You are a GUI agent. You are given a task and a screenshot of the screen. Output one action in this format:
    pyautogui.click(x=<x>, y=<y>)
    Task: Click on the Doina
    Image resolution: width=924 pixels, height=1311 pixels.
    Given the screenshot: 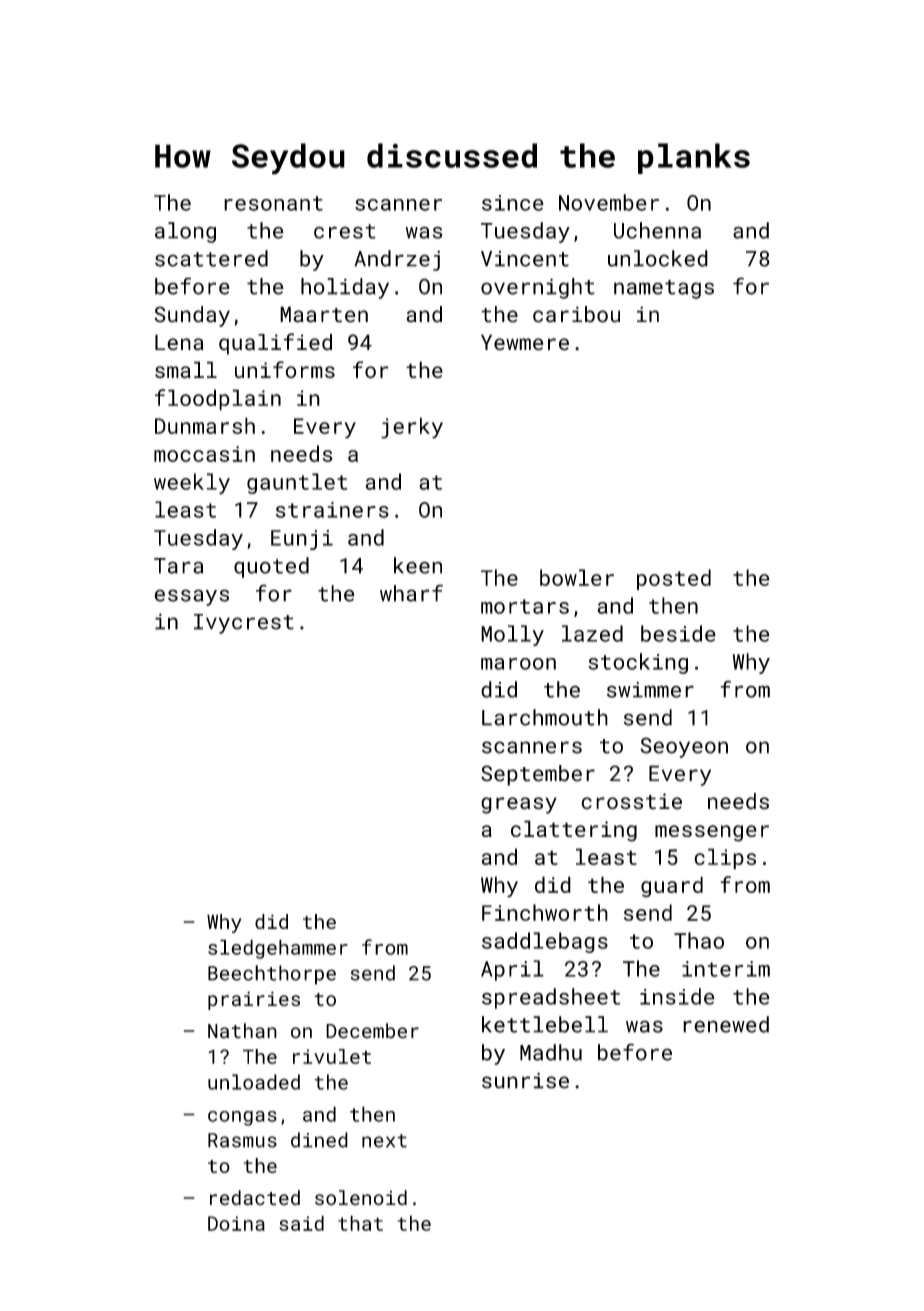 What is the action you would take?
    pyautogui.click(x=236, y=1223)
